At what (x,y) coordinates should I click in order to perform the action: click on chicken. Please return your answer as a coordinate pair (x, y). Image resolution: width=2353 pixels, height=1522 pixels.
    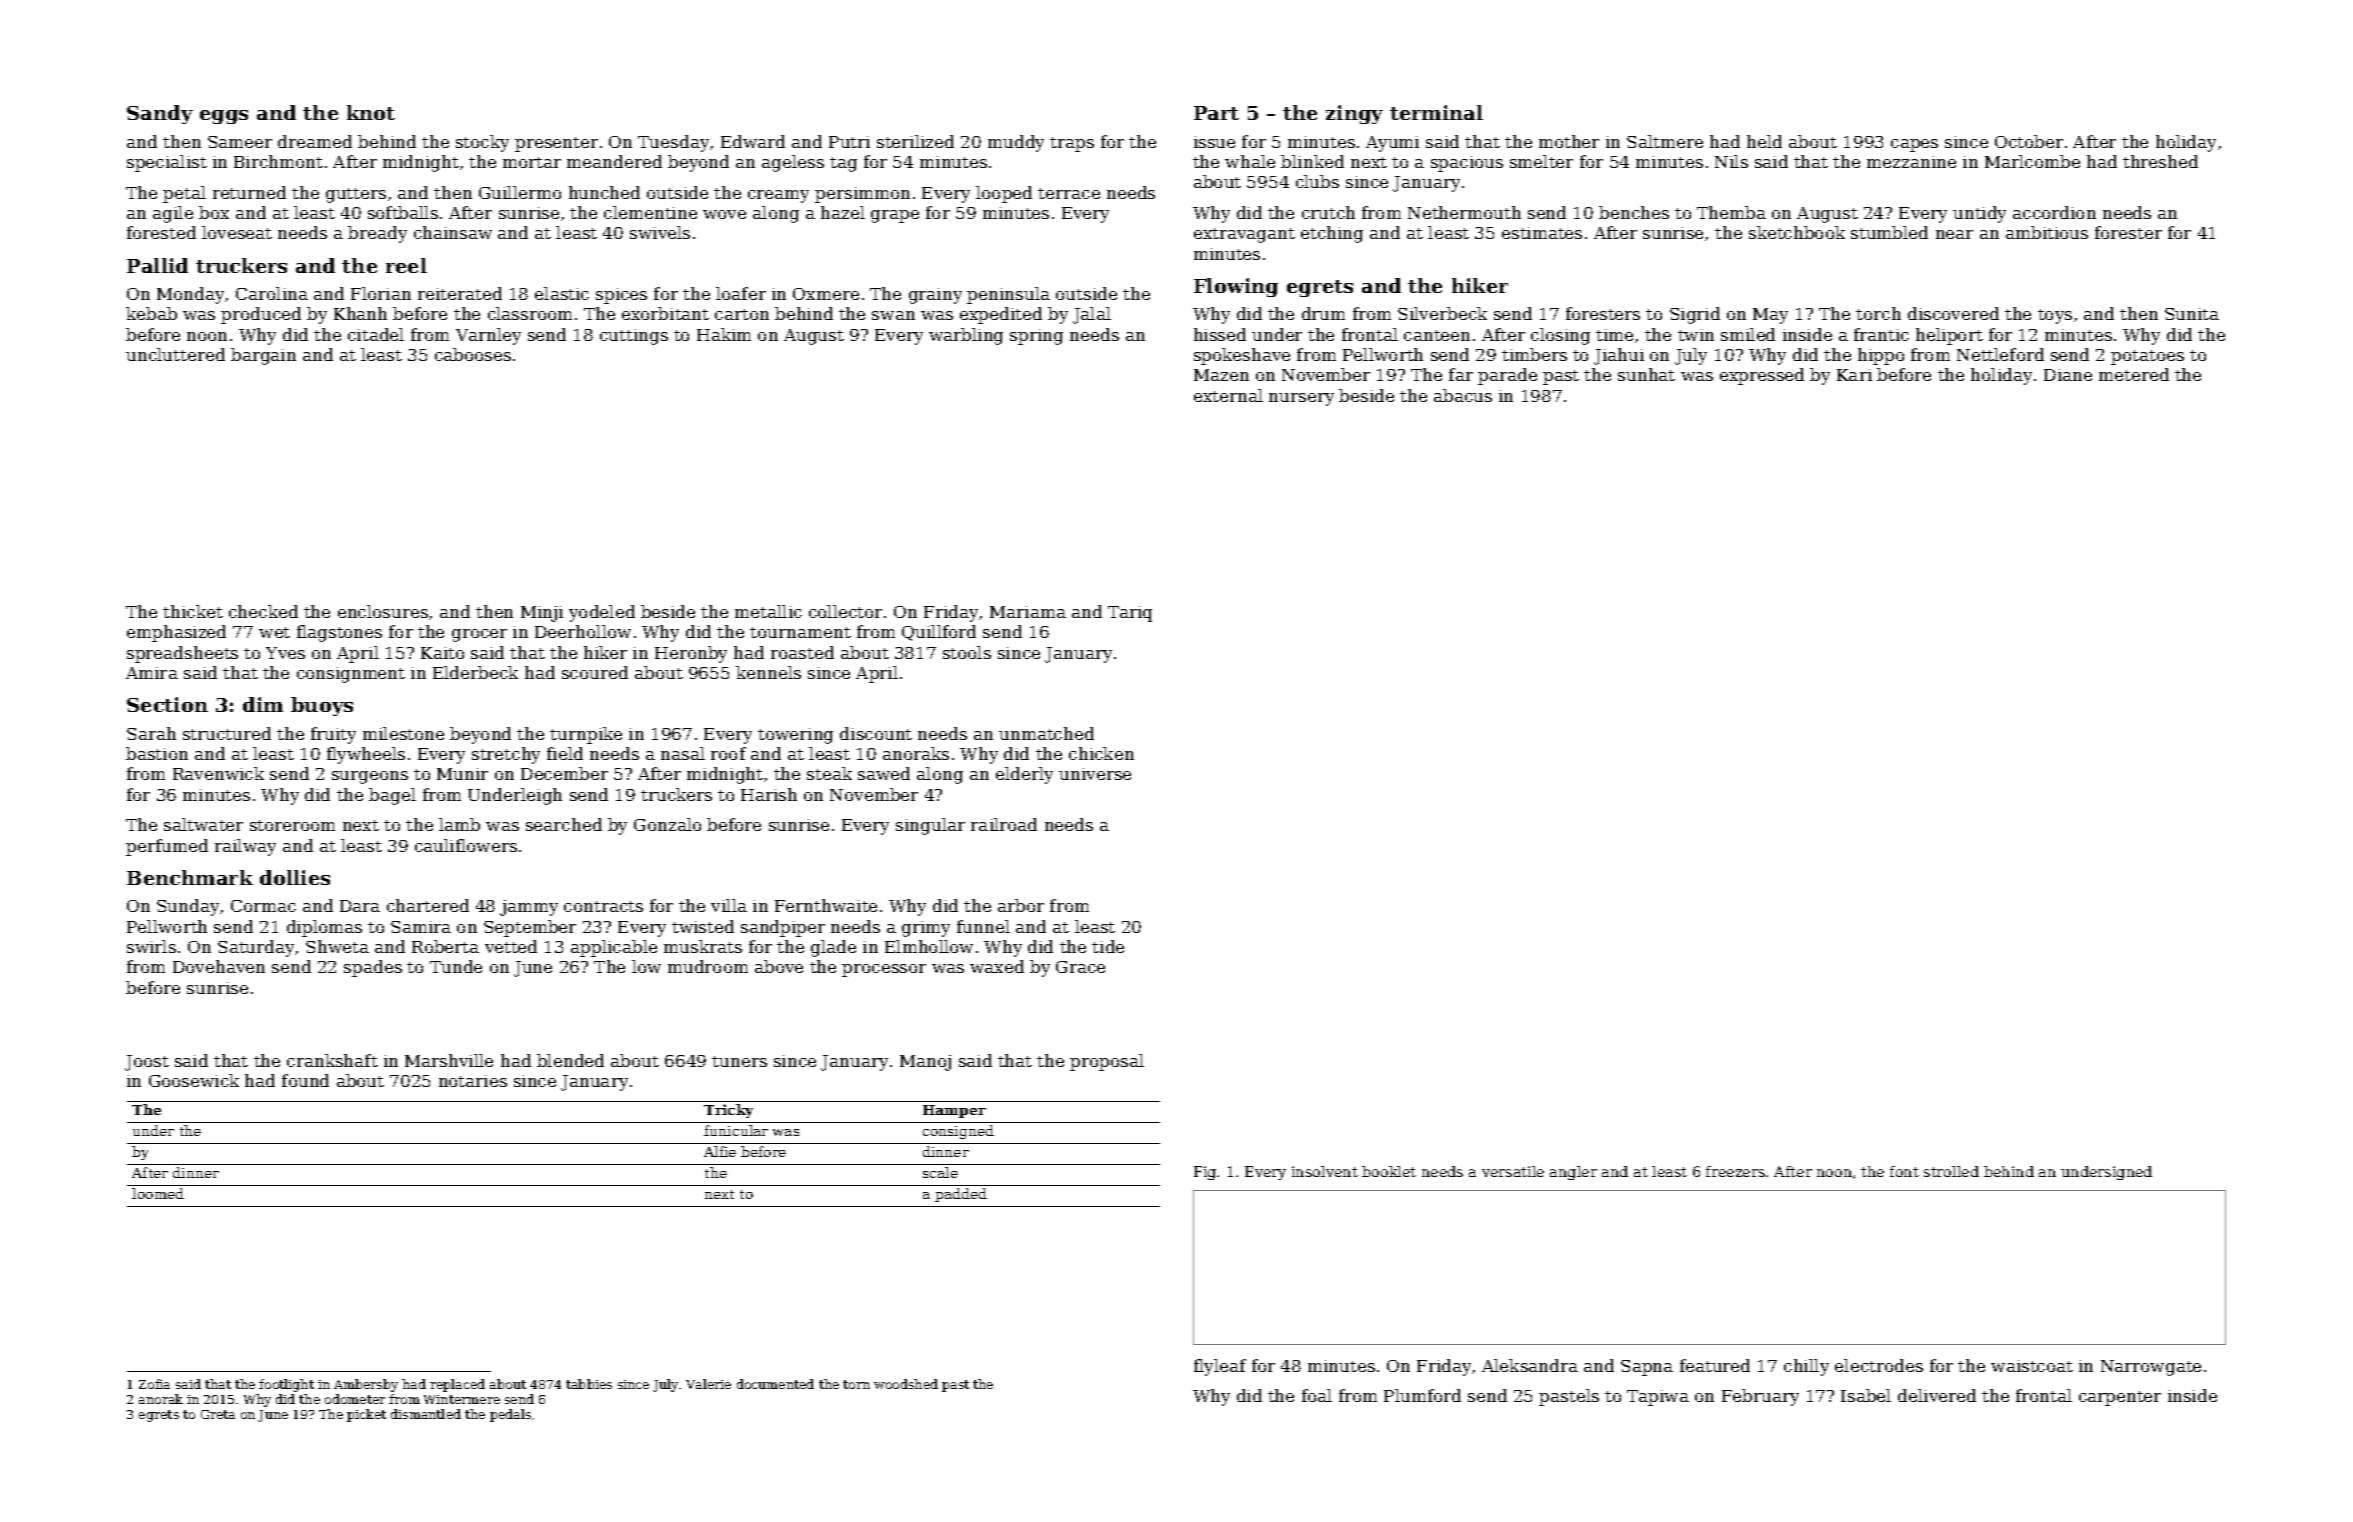
    Looking at the image, I should click on (1101, 753).
